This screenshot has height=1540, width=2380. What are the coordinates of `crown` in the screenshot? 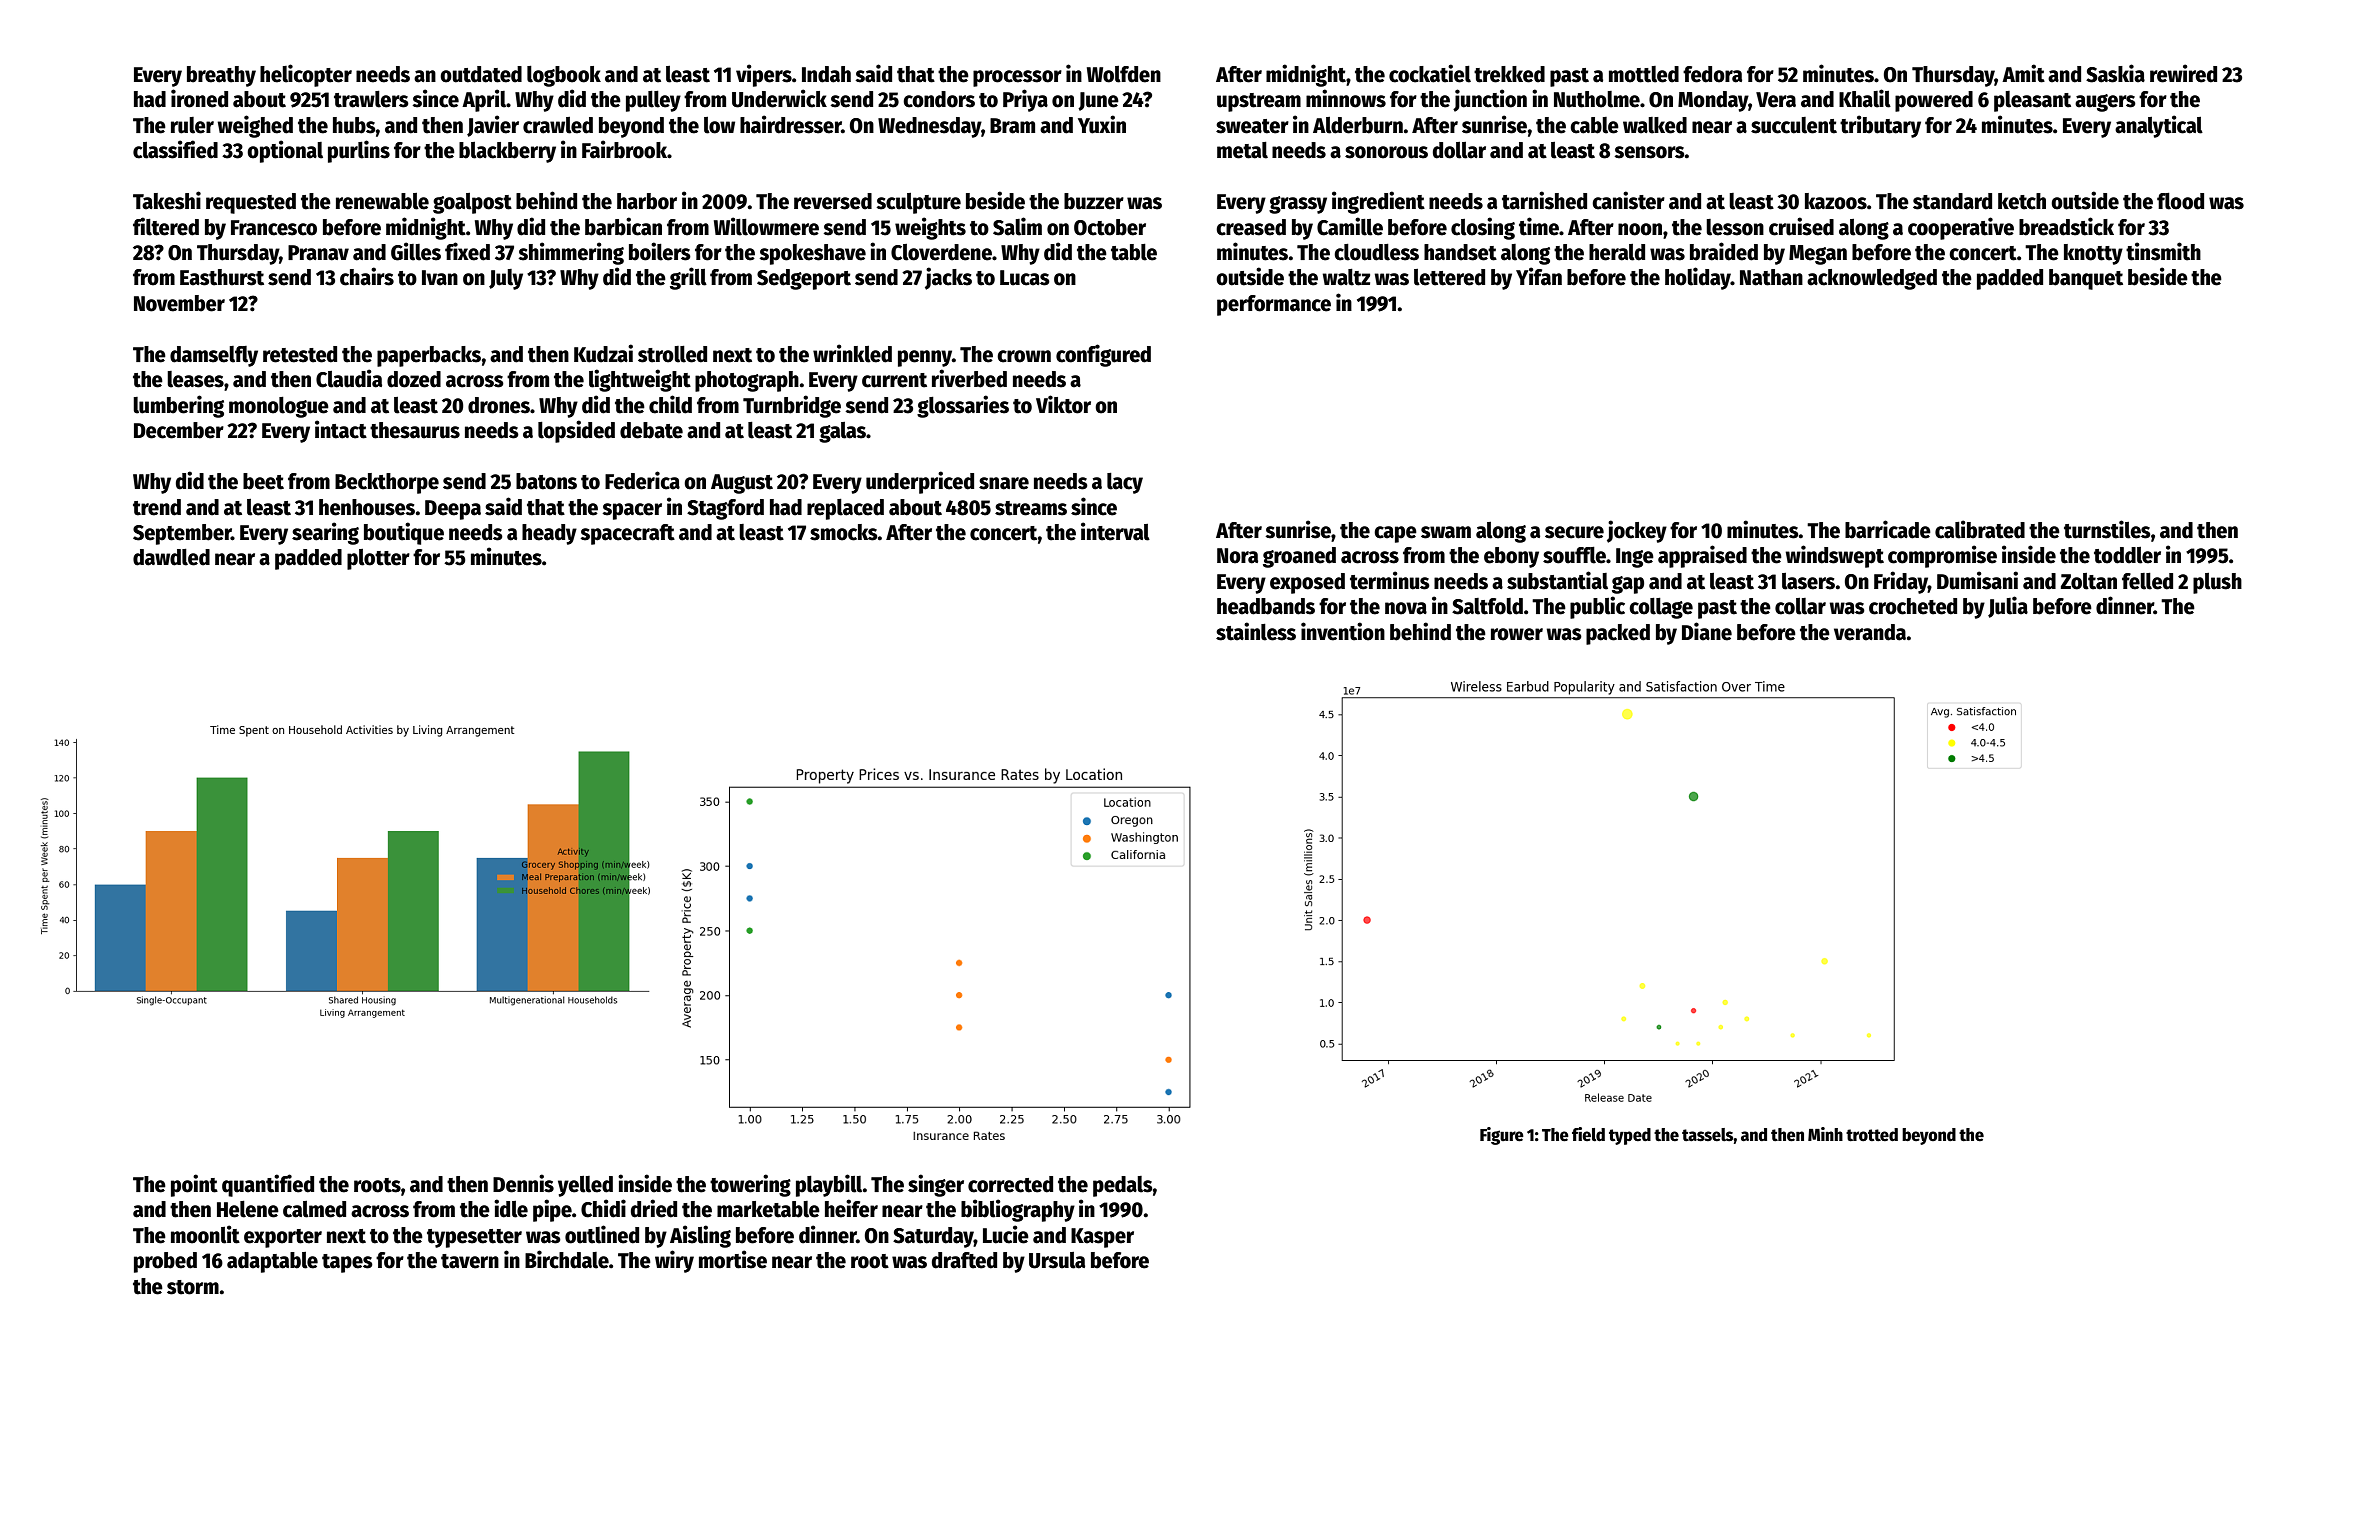 It's located at (1024, 356).
